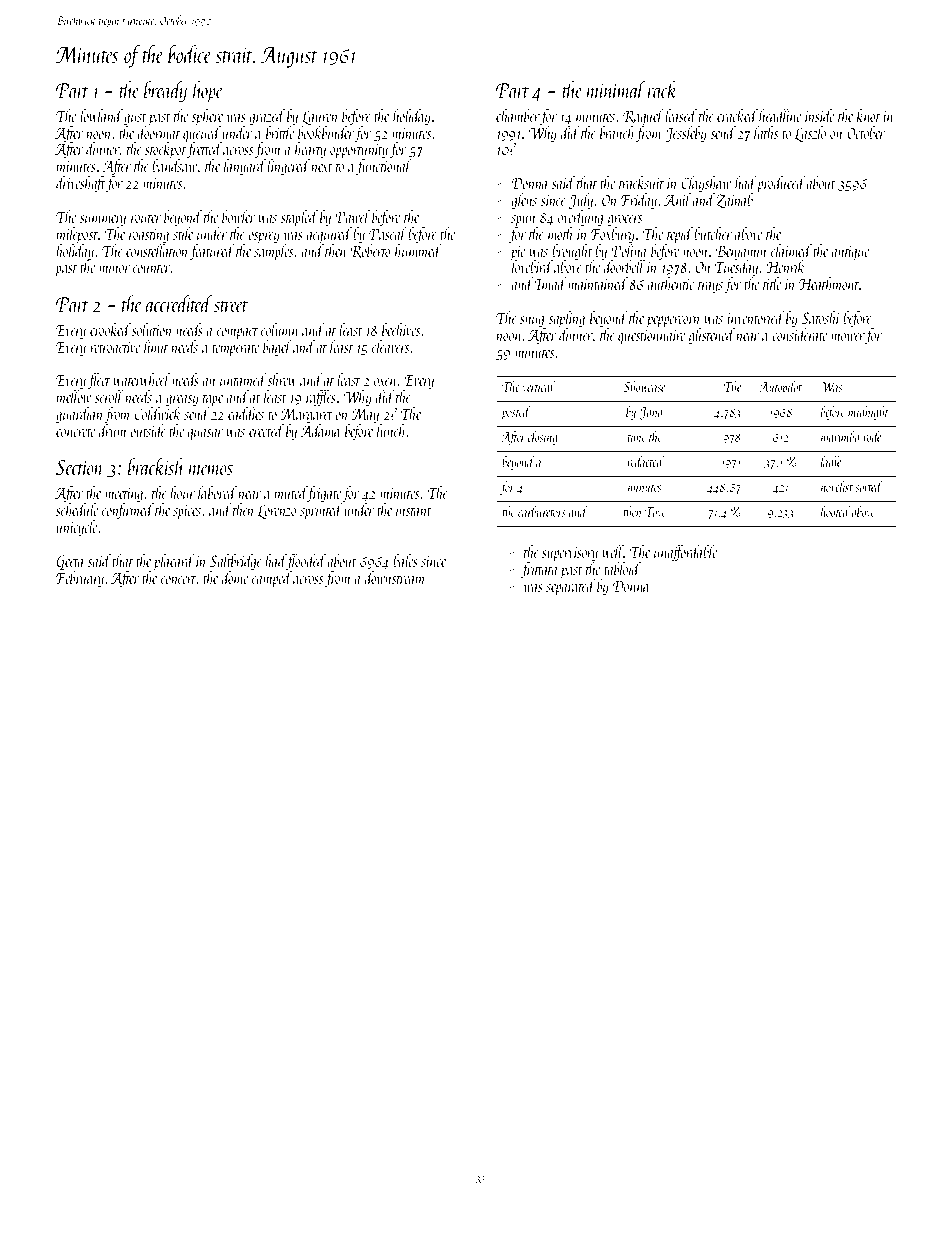  I want to click on unaffordable, so click(685, 553).
